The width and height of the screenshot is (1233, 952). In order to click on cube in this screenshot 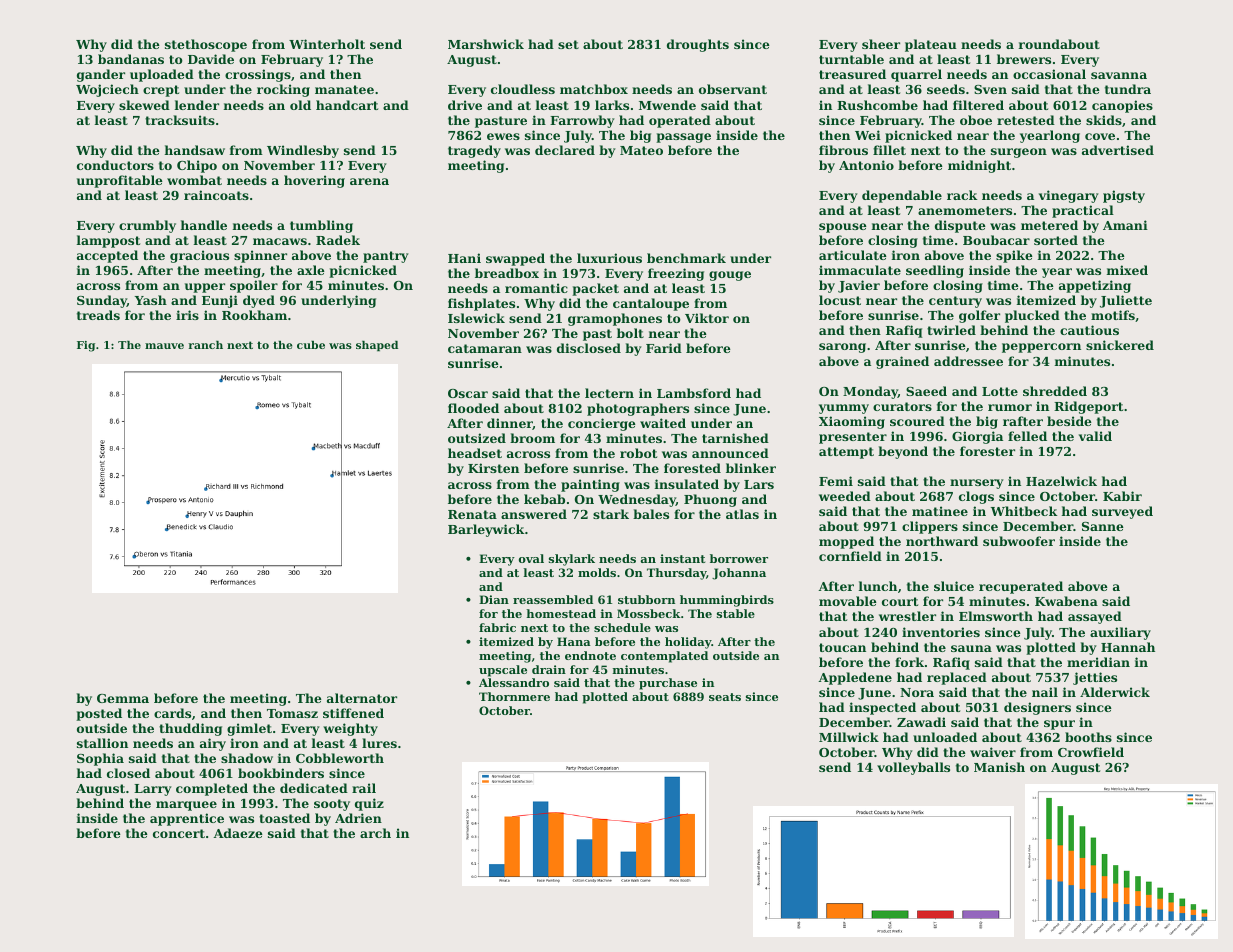, I will do `click(311, 345)`.
